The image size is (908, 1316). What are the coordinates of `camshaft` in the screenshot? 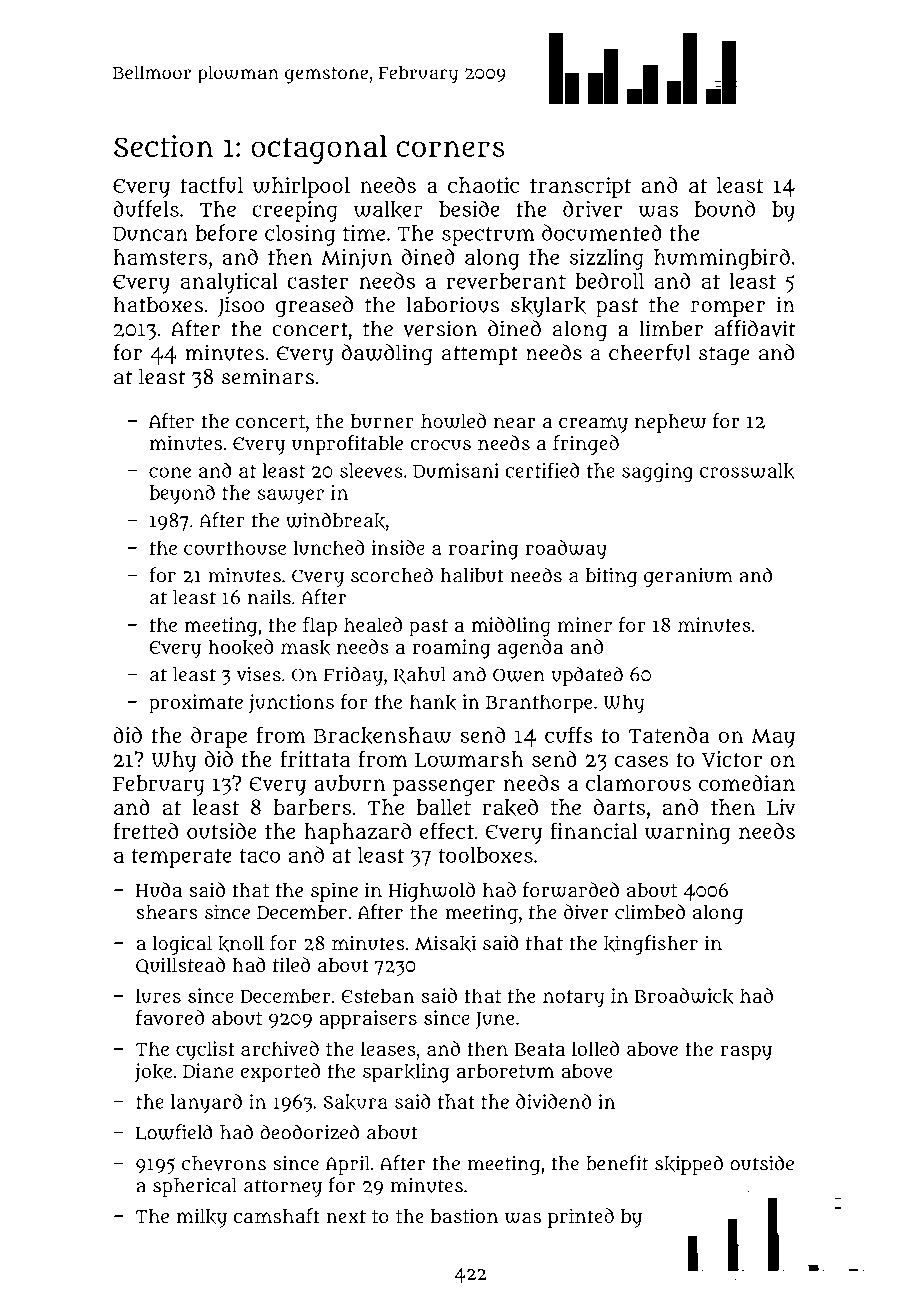 It's located at (276, 1215).
